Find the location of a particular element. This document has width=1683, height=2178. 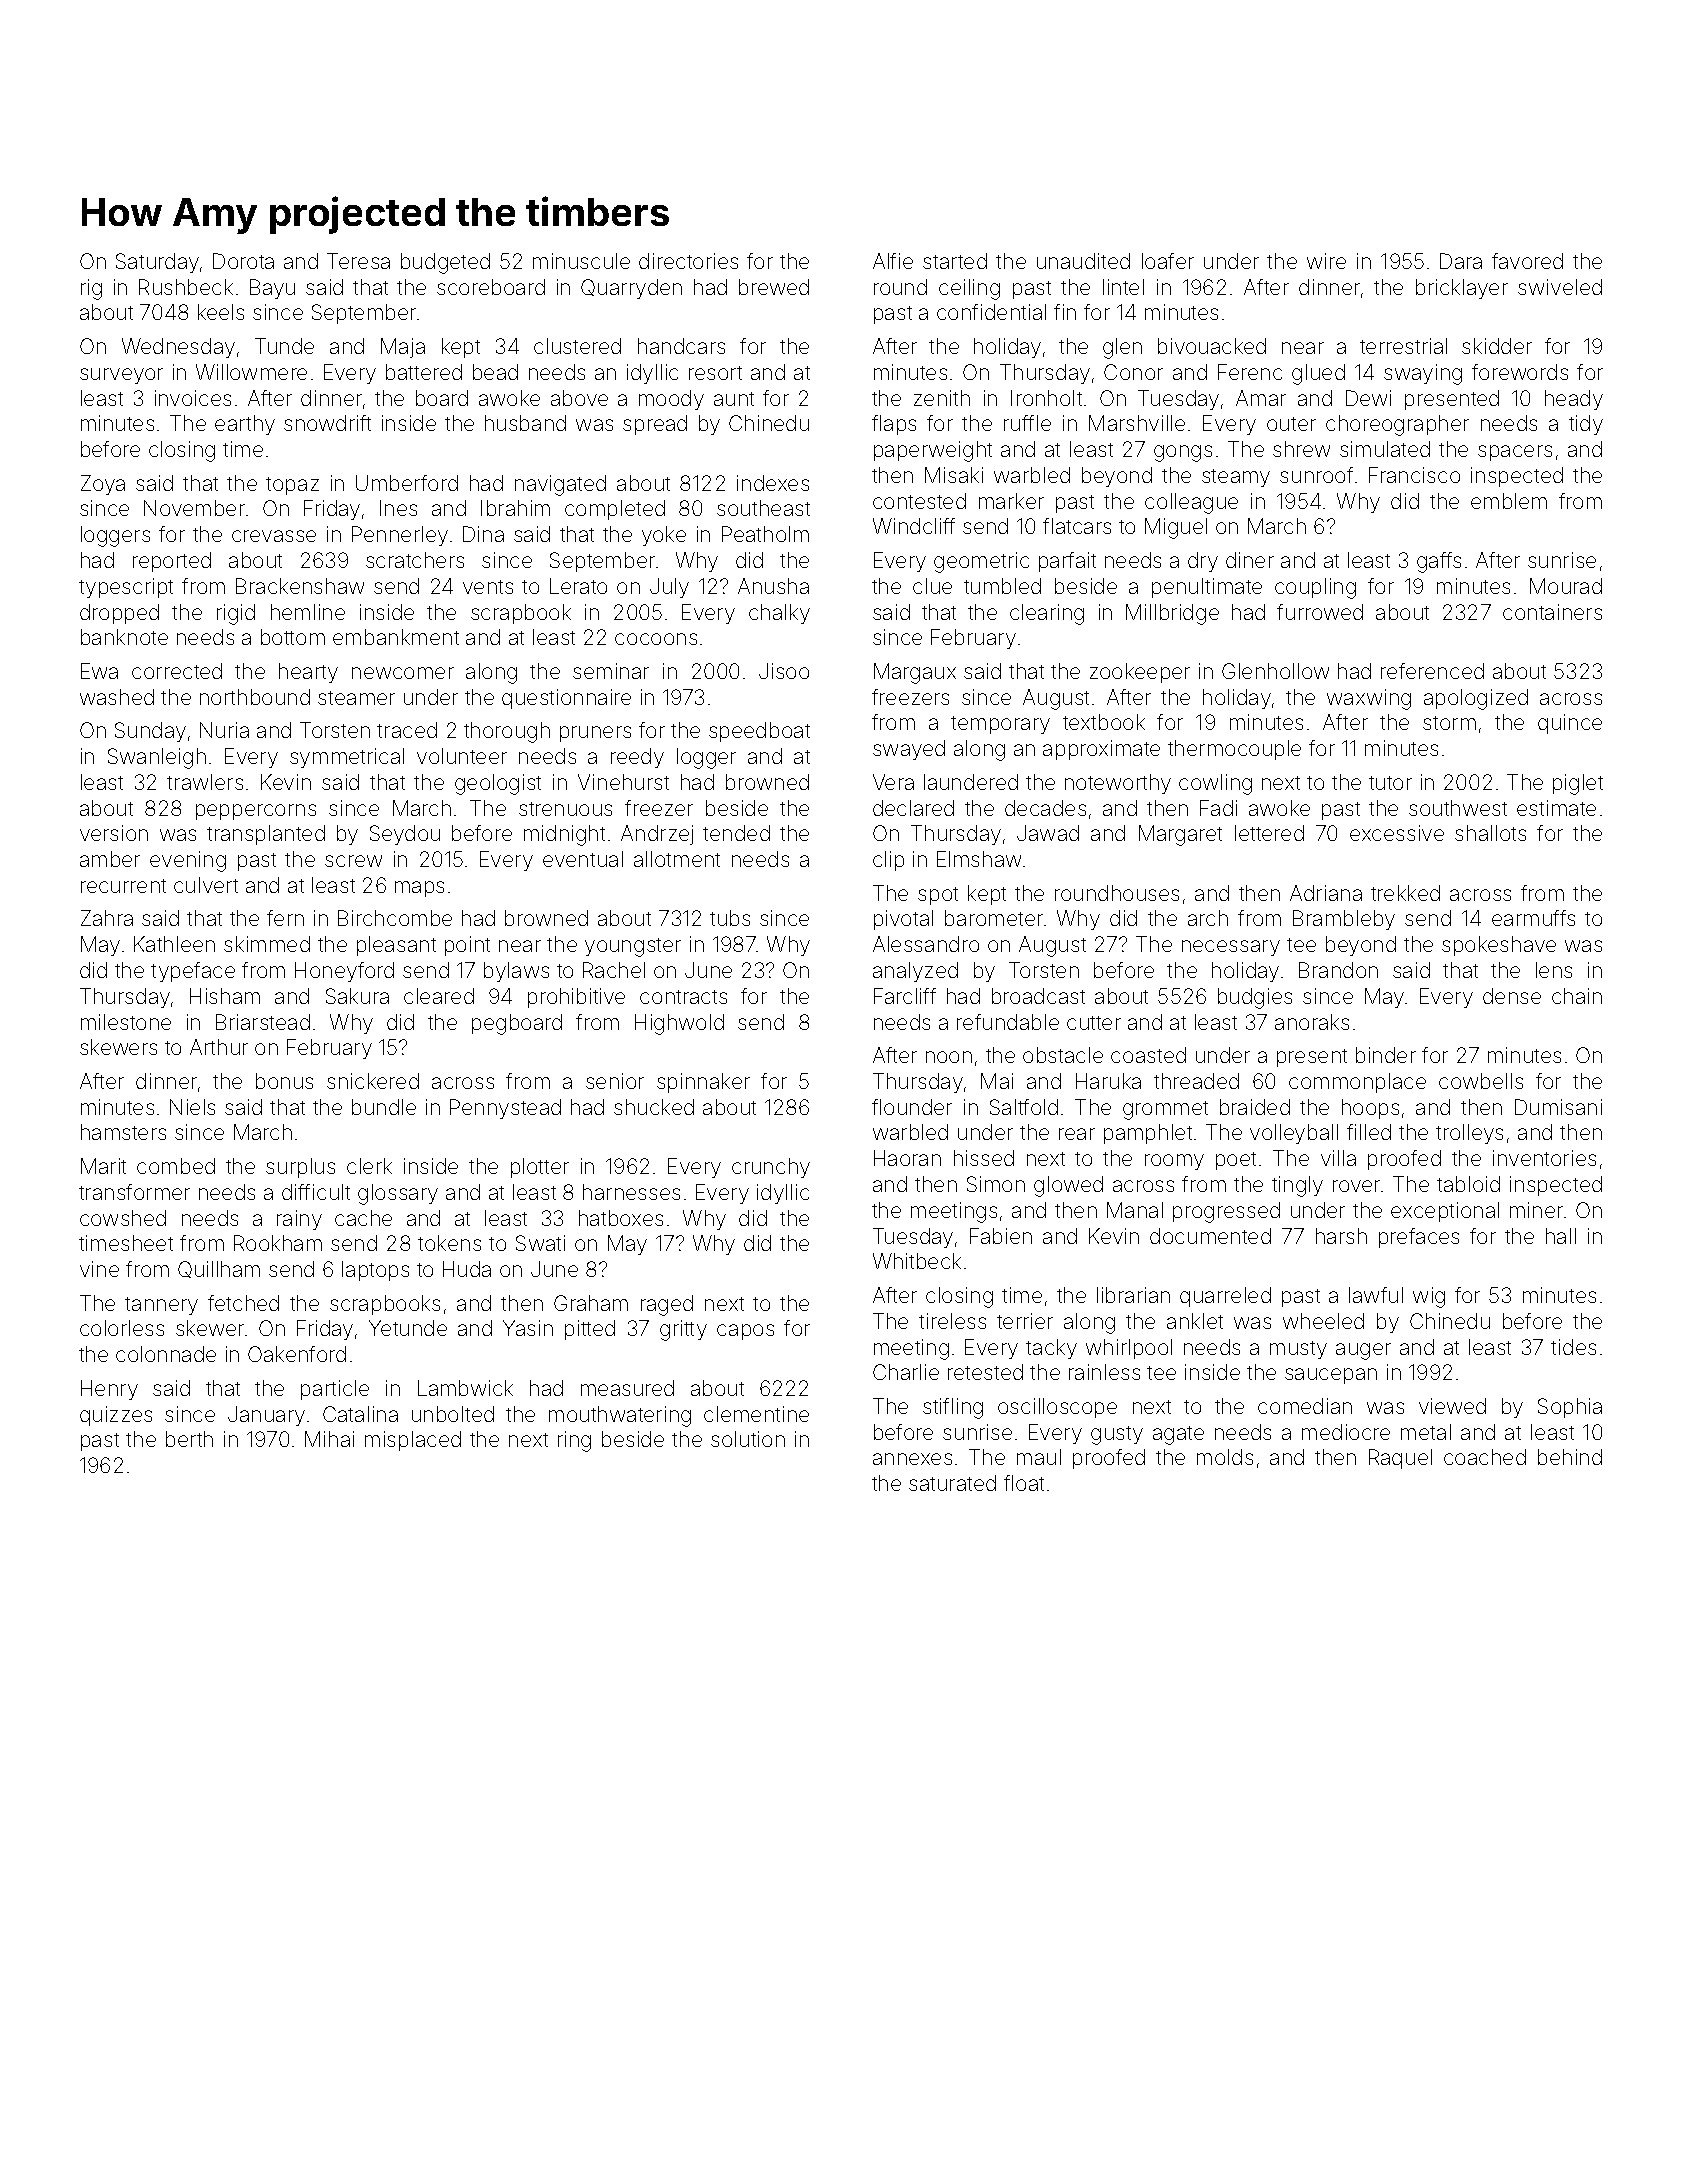

battered is located at coordinates (424, 372).
